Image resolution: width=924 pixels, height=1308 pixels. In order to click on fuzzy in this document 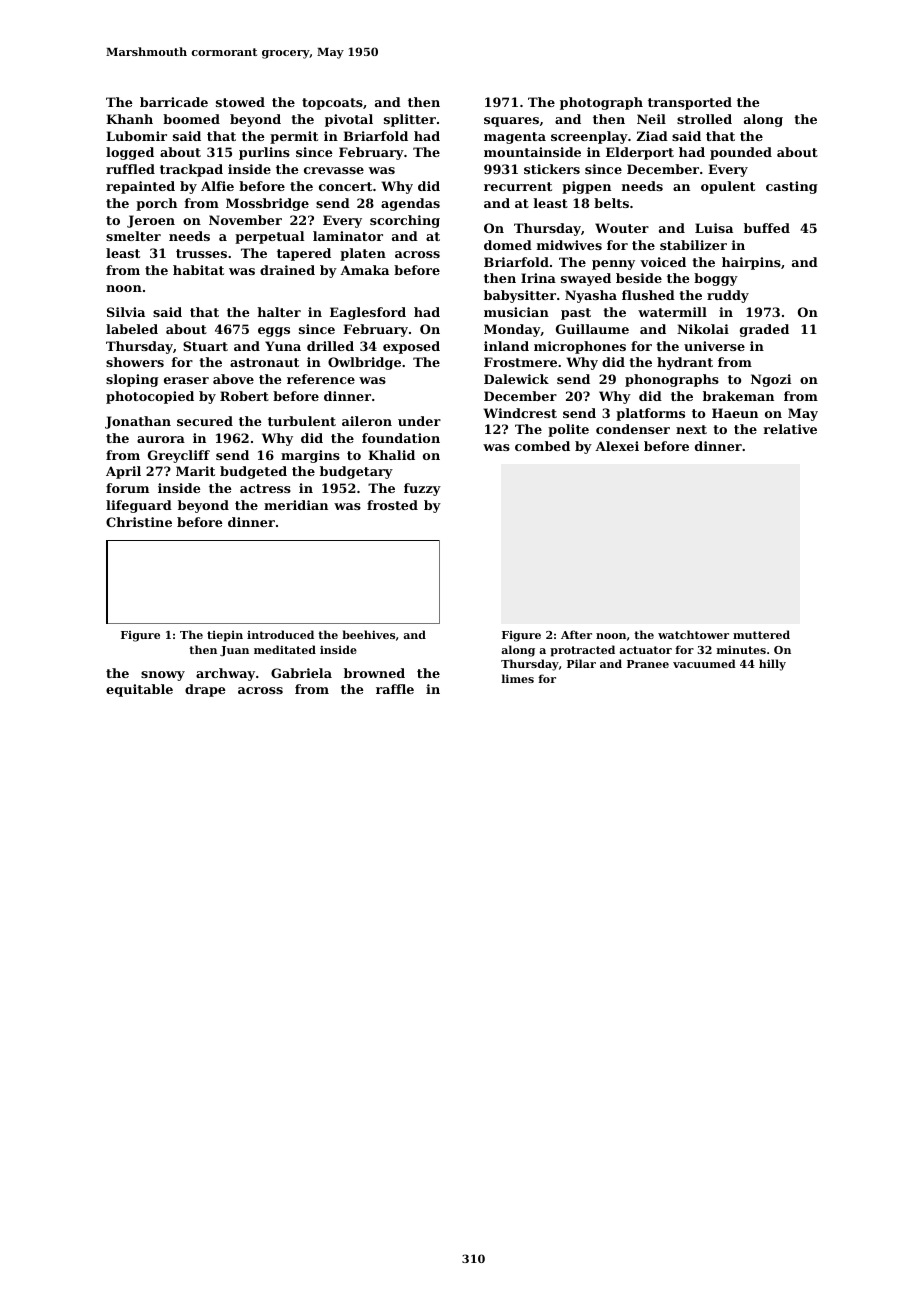, I will do `click(422, 489)`.
